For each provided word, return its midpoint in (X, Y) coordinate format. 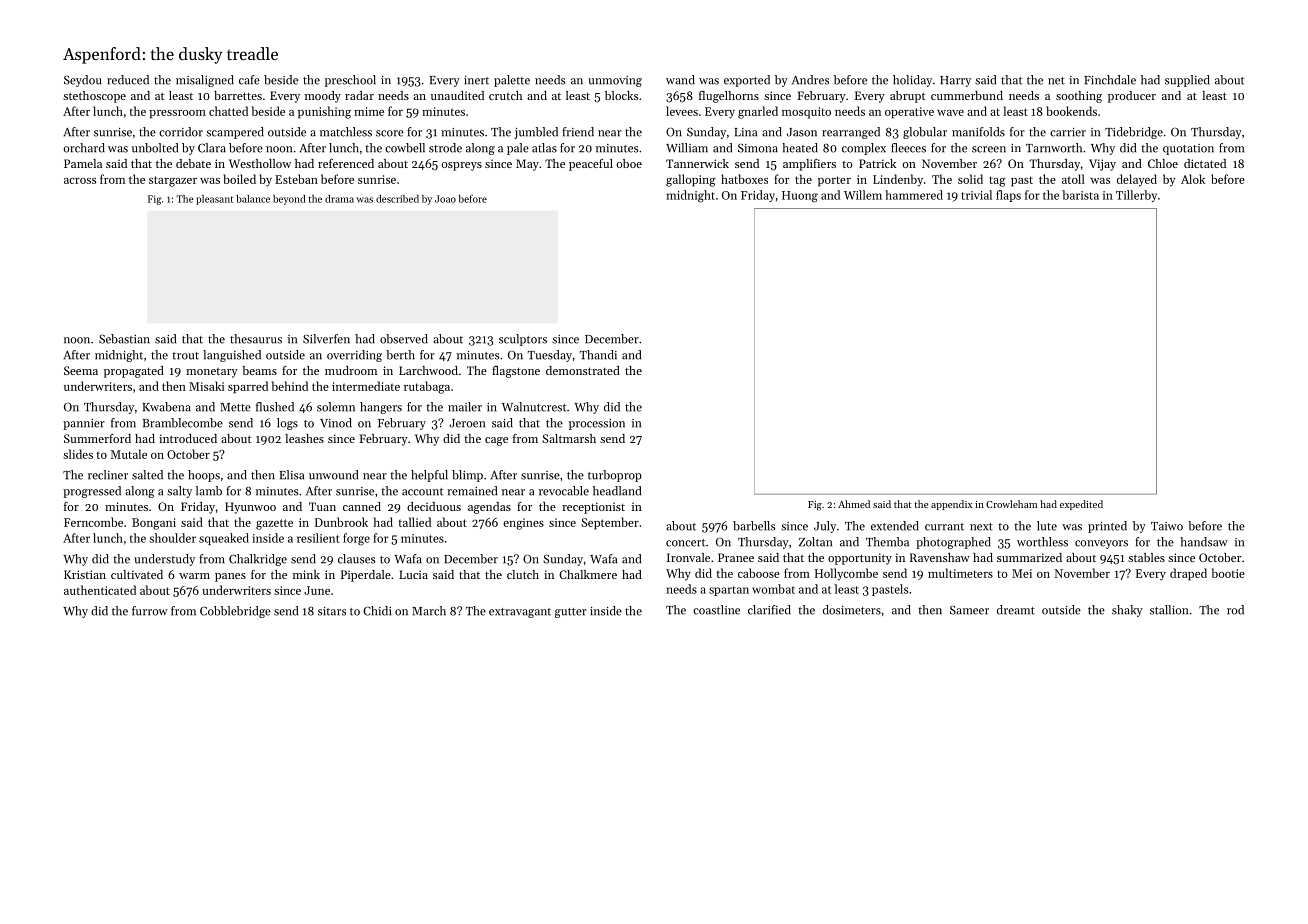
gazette (274, 524)
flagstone (516, 372)
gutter (571, 613)
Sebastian (124, 339)
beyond (289, 200)
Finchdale (1110, 80)
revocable (564, 491)
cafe (249, 80)
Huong (800, 197)
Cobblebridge (235, 612)
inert (476, 80)
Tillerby (1136, 196)
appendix (951, 505)
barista (1080, 195)
